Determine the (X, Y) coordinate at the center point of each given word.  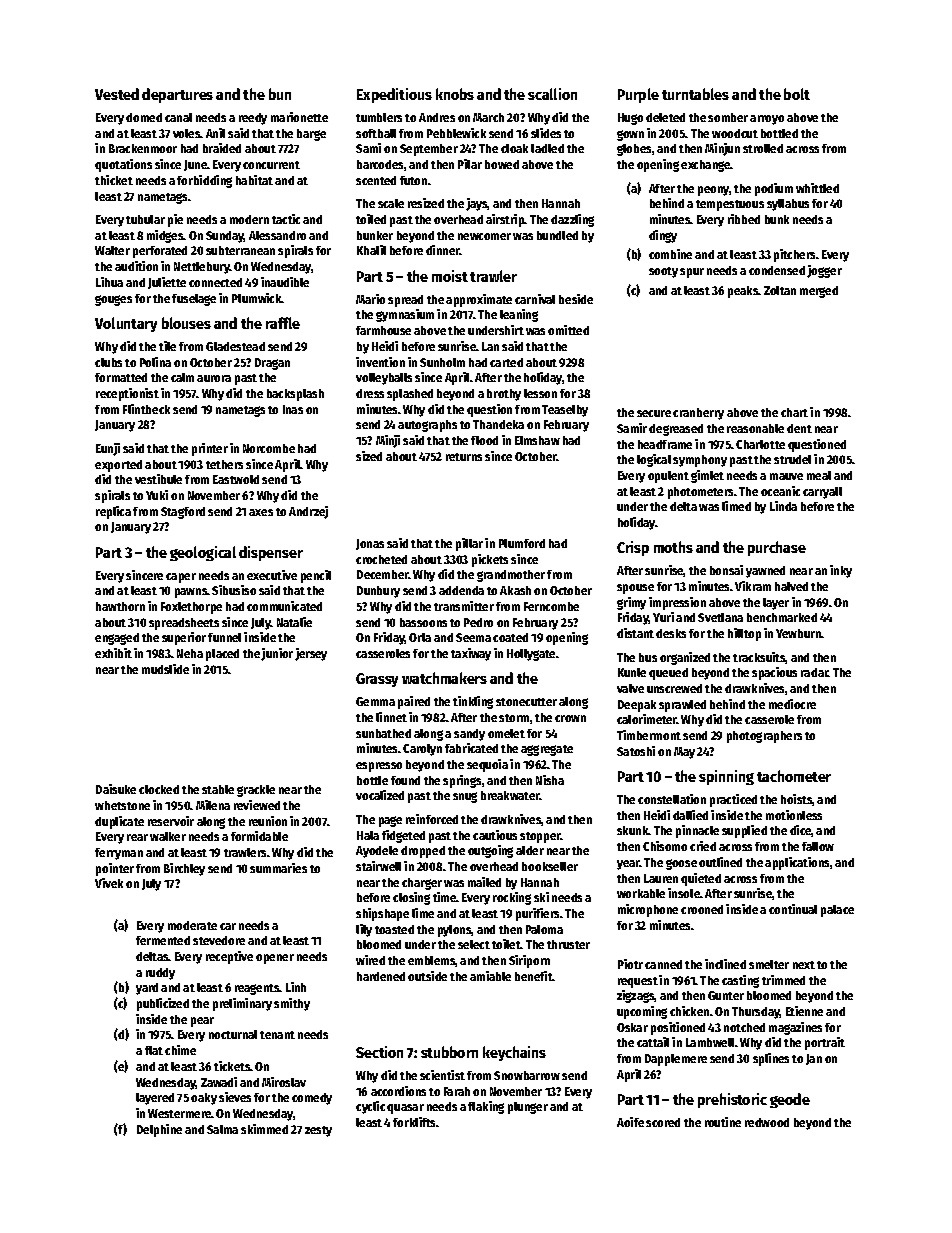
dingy (663, 236)
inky (841, 571)
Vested (117, 94)
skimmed (264, 1129)
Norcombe (269, 448)
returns (464, 457)
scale (391, 203)
